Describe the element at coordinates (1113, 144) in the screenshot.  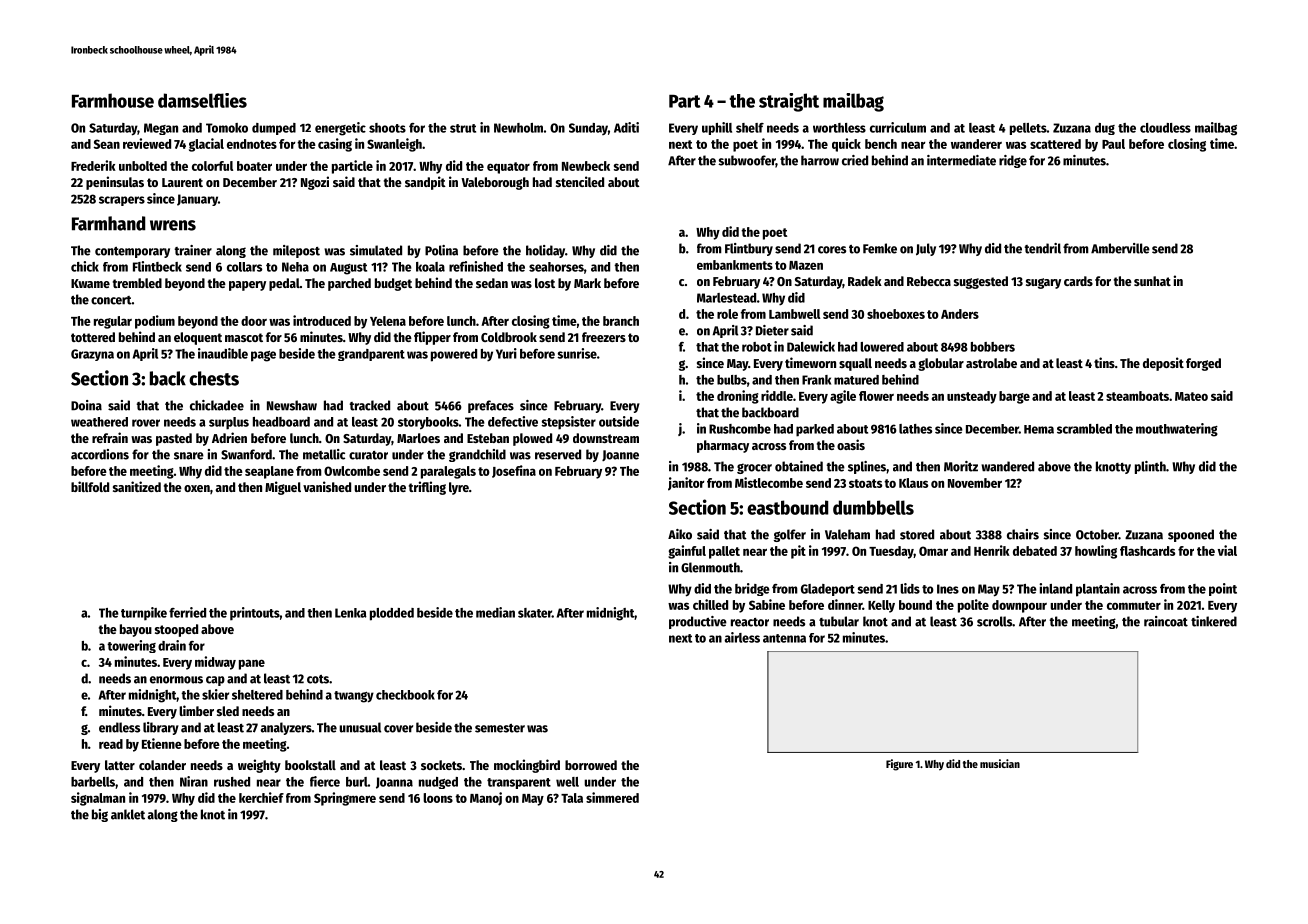
I see `Paul` at that location.
